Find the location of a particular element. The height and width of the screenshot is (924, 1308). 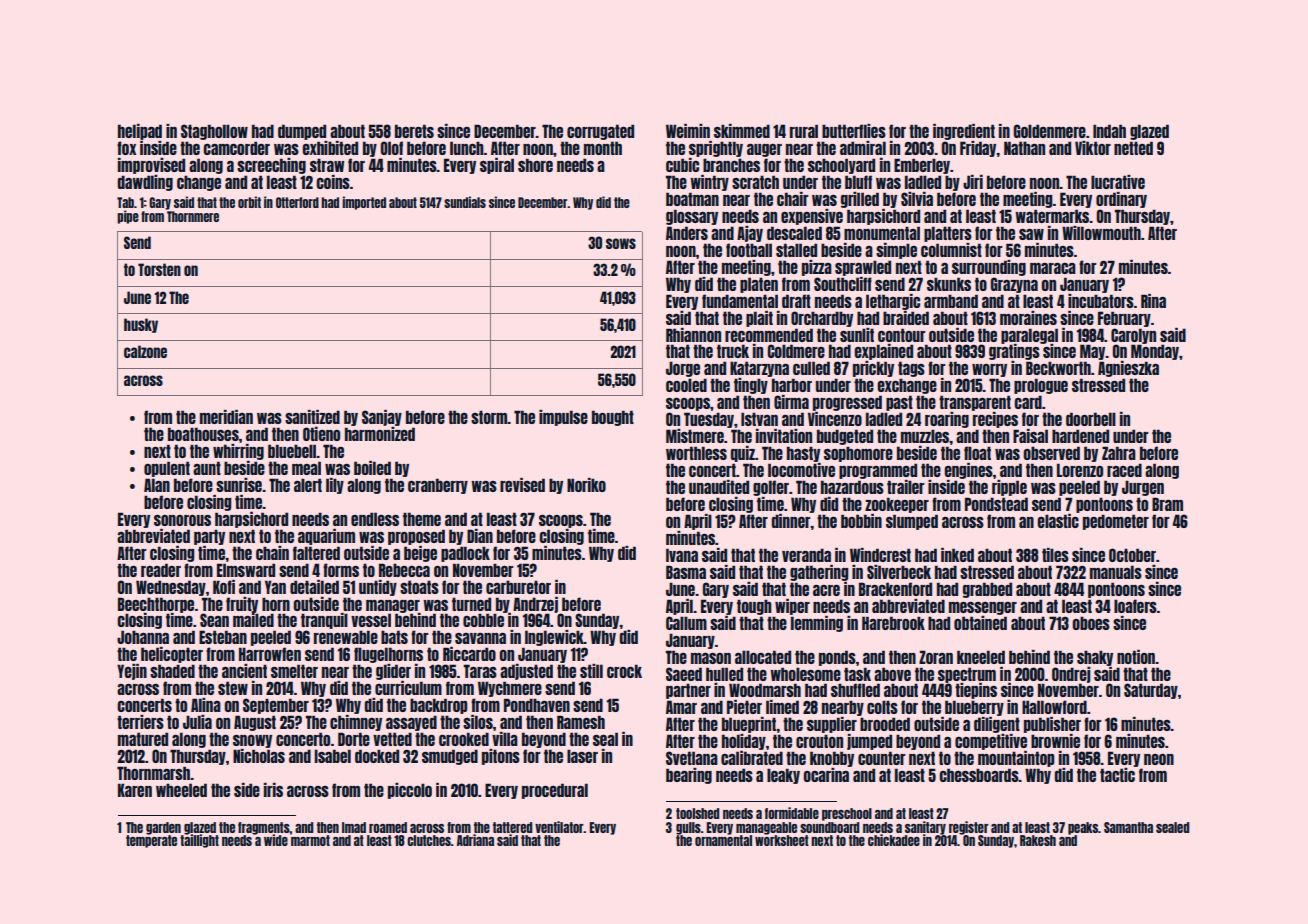

boathouses is located at coordinates (203, 434).
